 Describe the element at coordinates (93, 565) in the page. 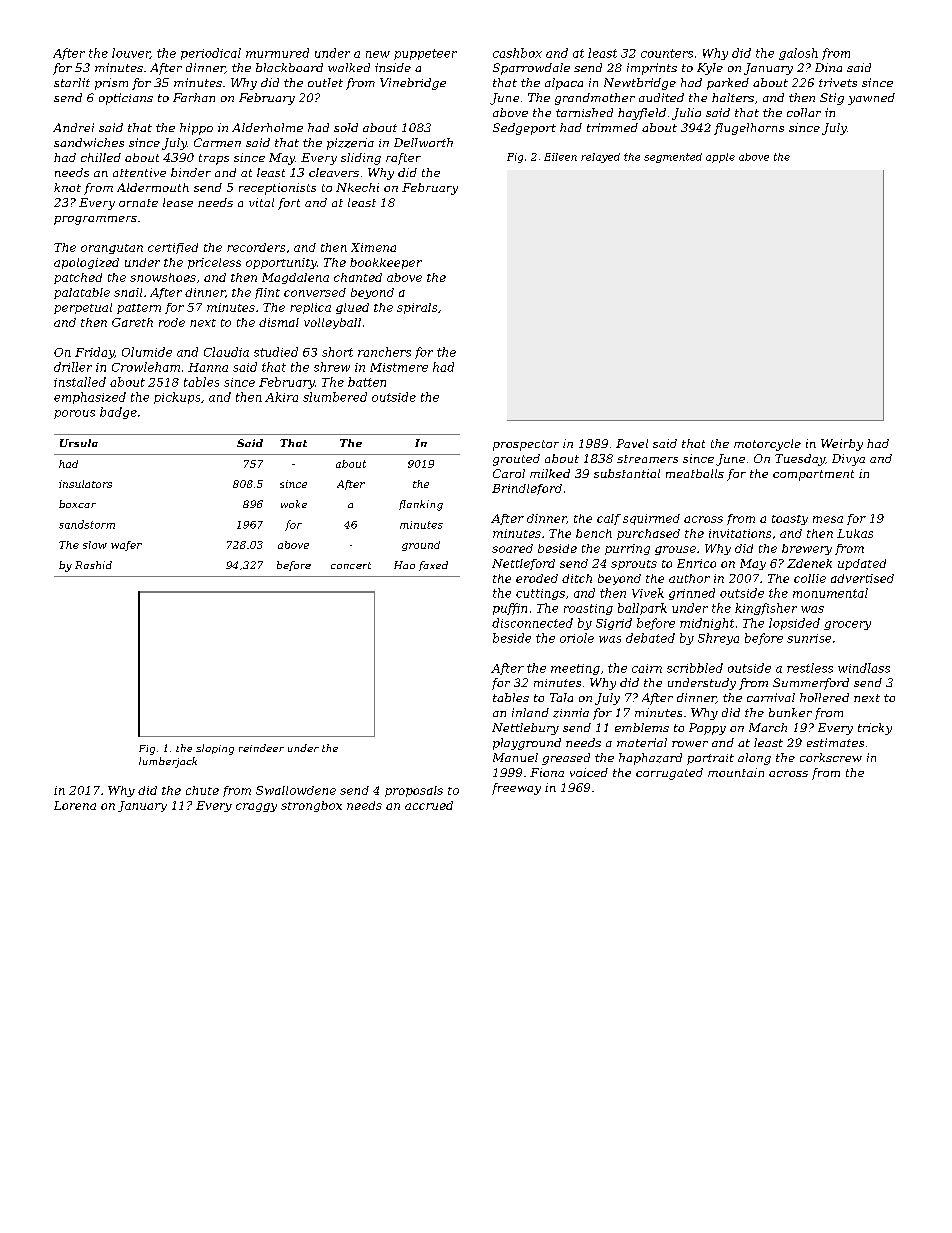

I see `Rashid` at that location.
